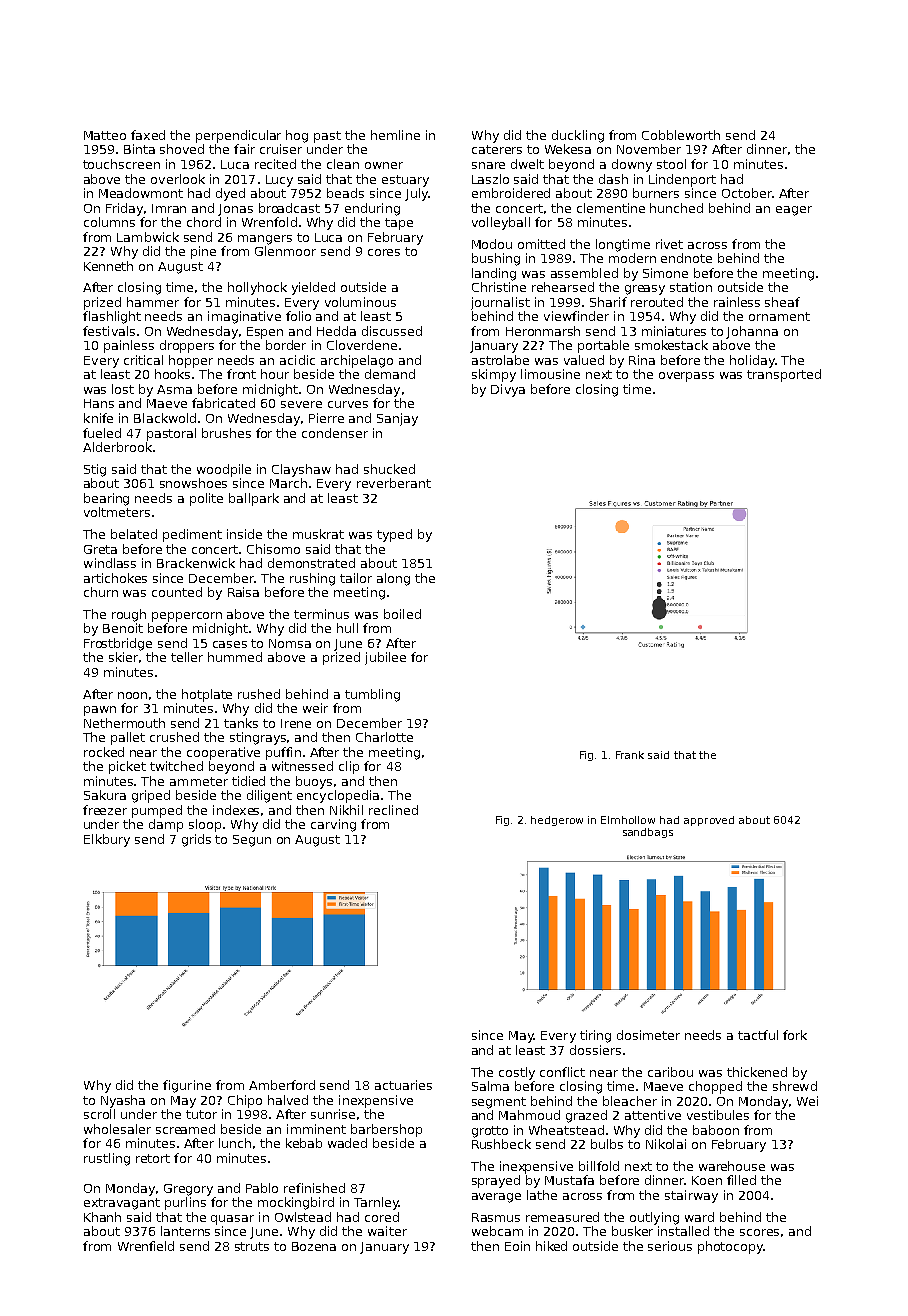 This image has width=908, height=1316. I want to click on hemline, so click(395, 135).
